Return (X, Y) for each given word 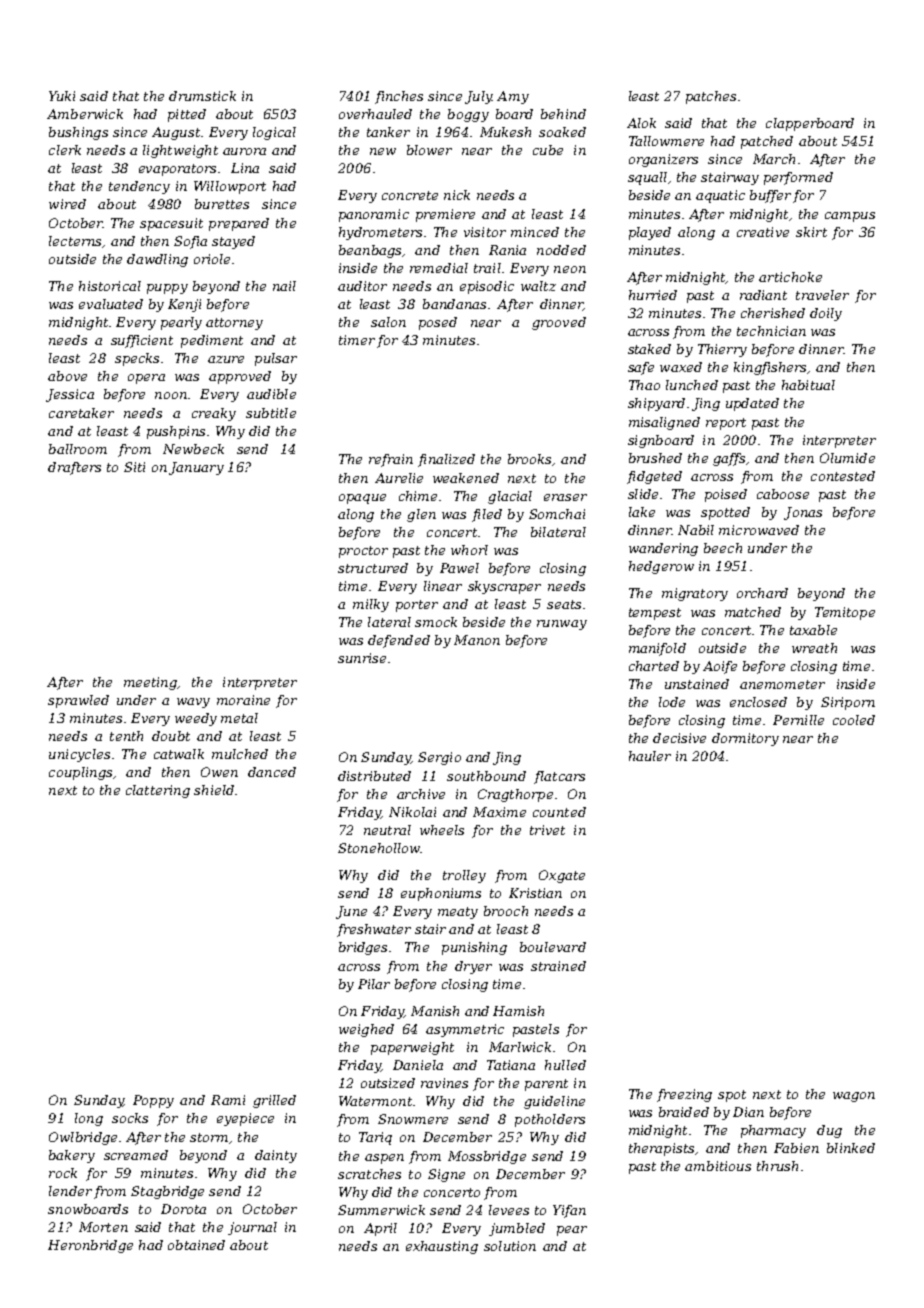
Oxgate (562, 876)
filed (487, 515)
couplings (80, 773)
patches (711, 97)
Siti (134, 467)
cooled (854, 720)
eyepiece (245, 1119)
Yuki (62, 96)
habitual (808, 385)
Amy (513, 97)
